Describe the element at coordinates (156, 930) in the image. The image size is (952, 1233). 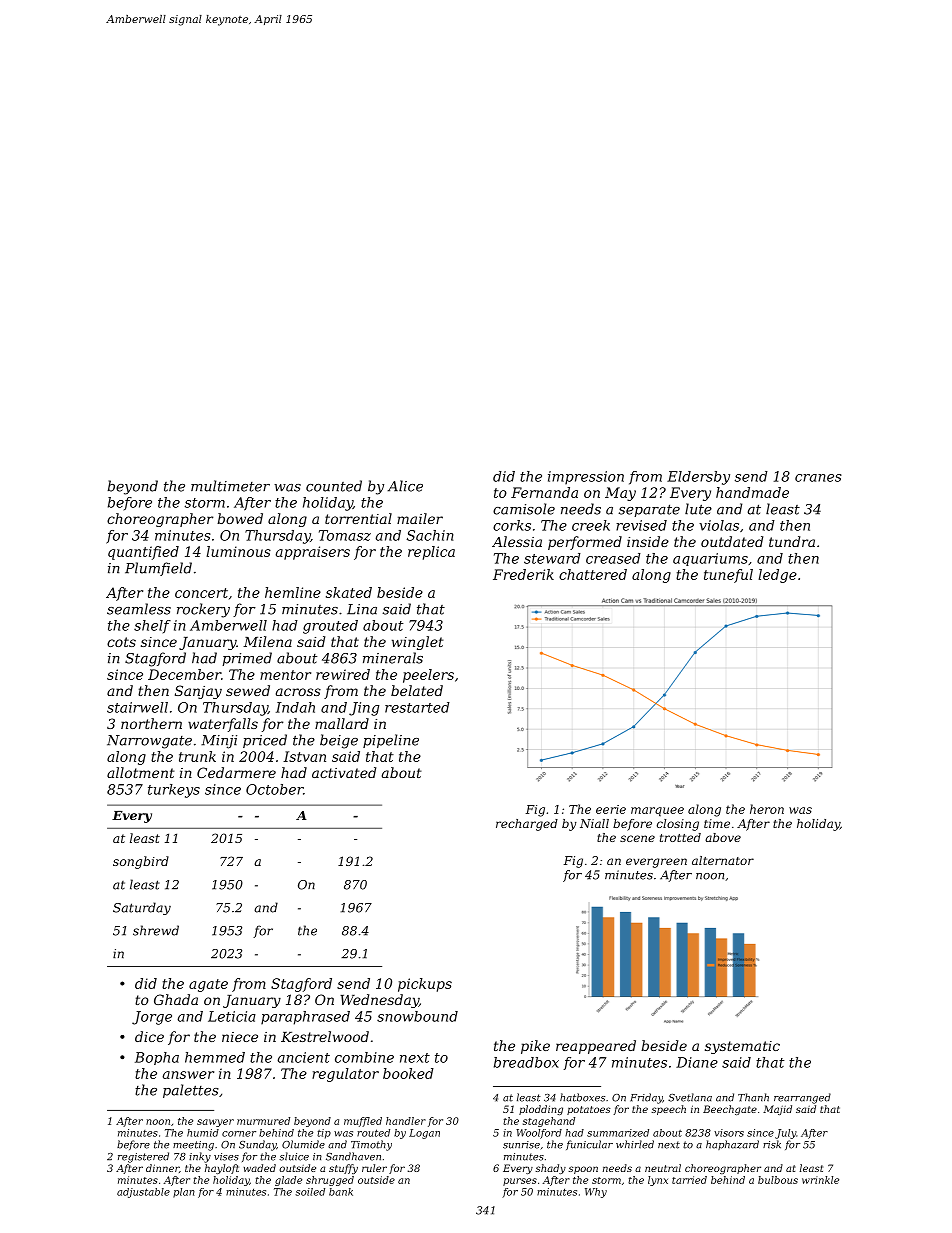
I see `shrewd` at that location.
